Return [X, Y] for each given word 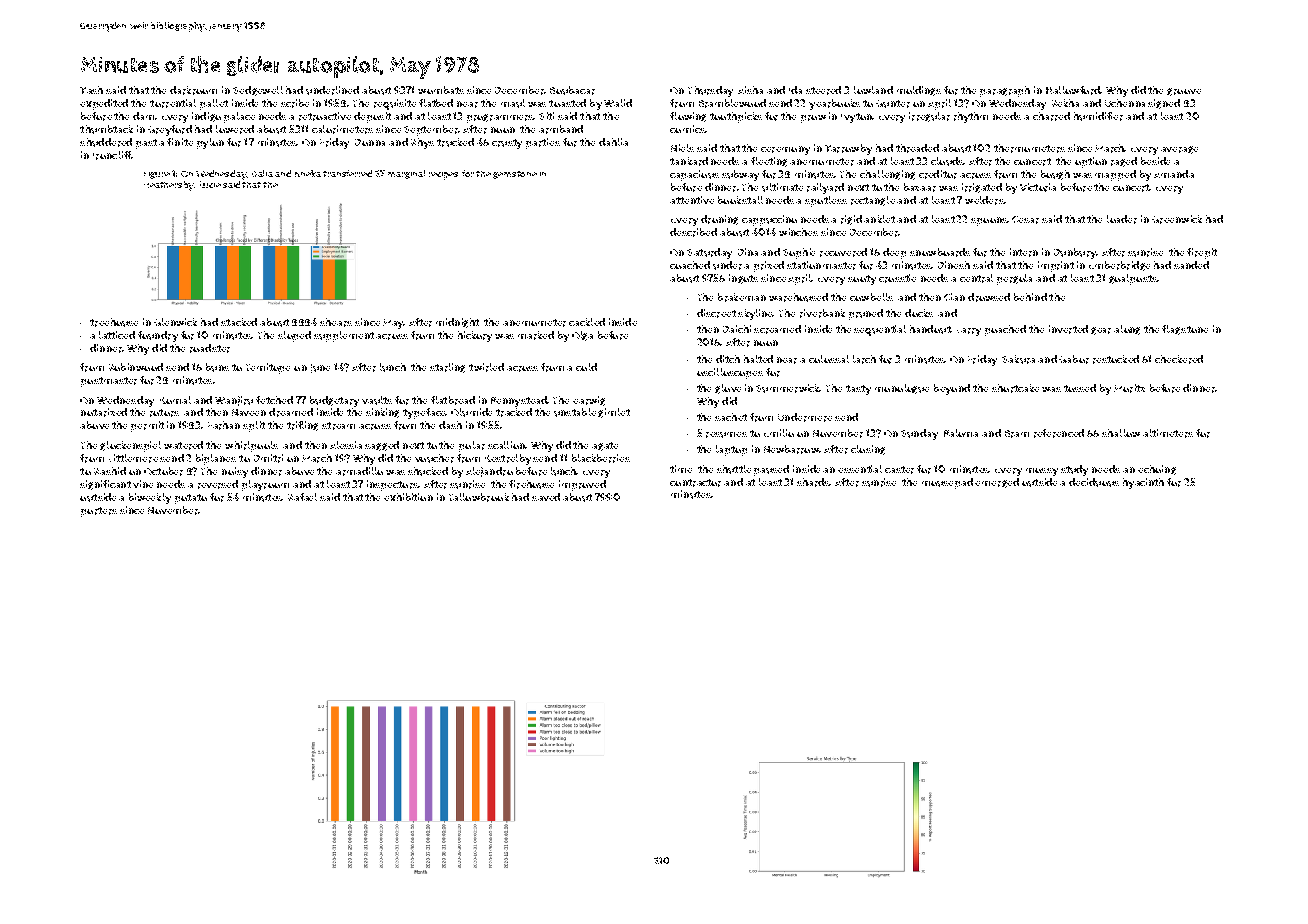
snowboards [940, 252]
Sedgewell [258, 91]
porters [99, 512]
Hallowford [1073, 90]
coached [690, 265]
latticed [117, 335]
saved [546, 497]
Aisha [750, 90]
